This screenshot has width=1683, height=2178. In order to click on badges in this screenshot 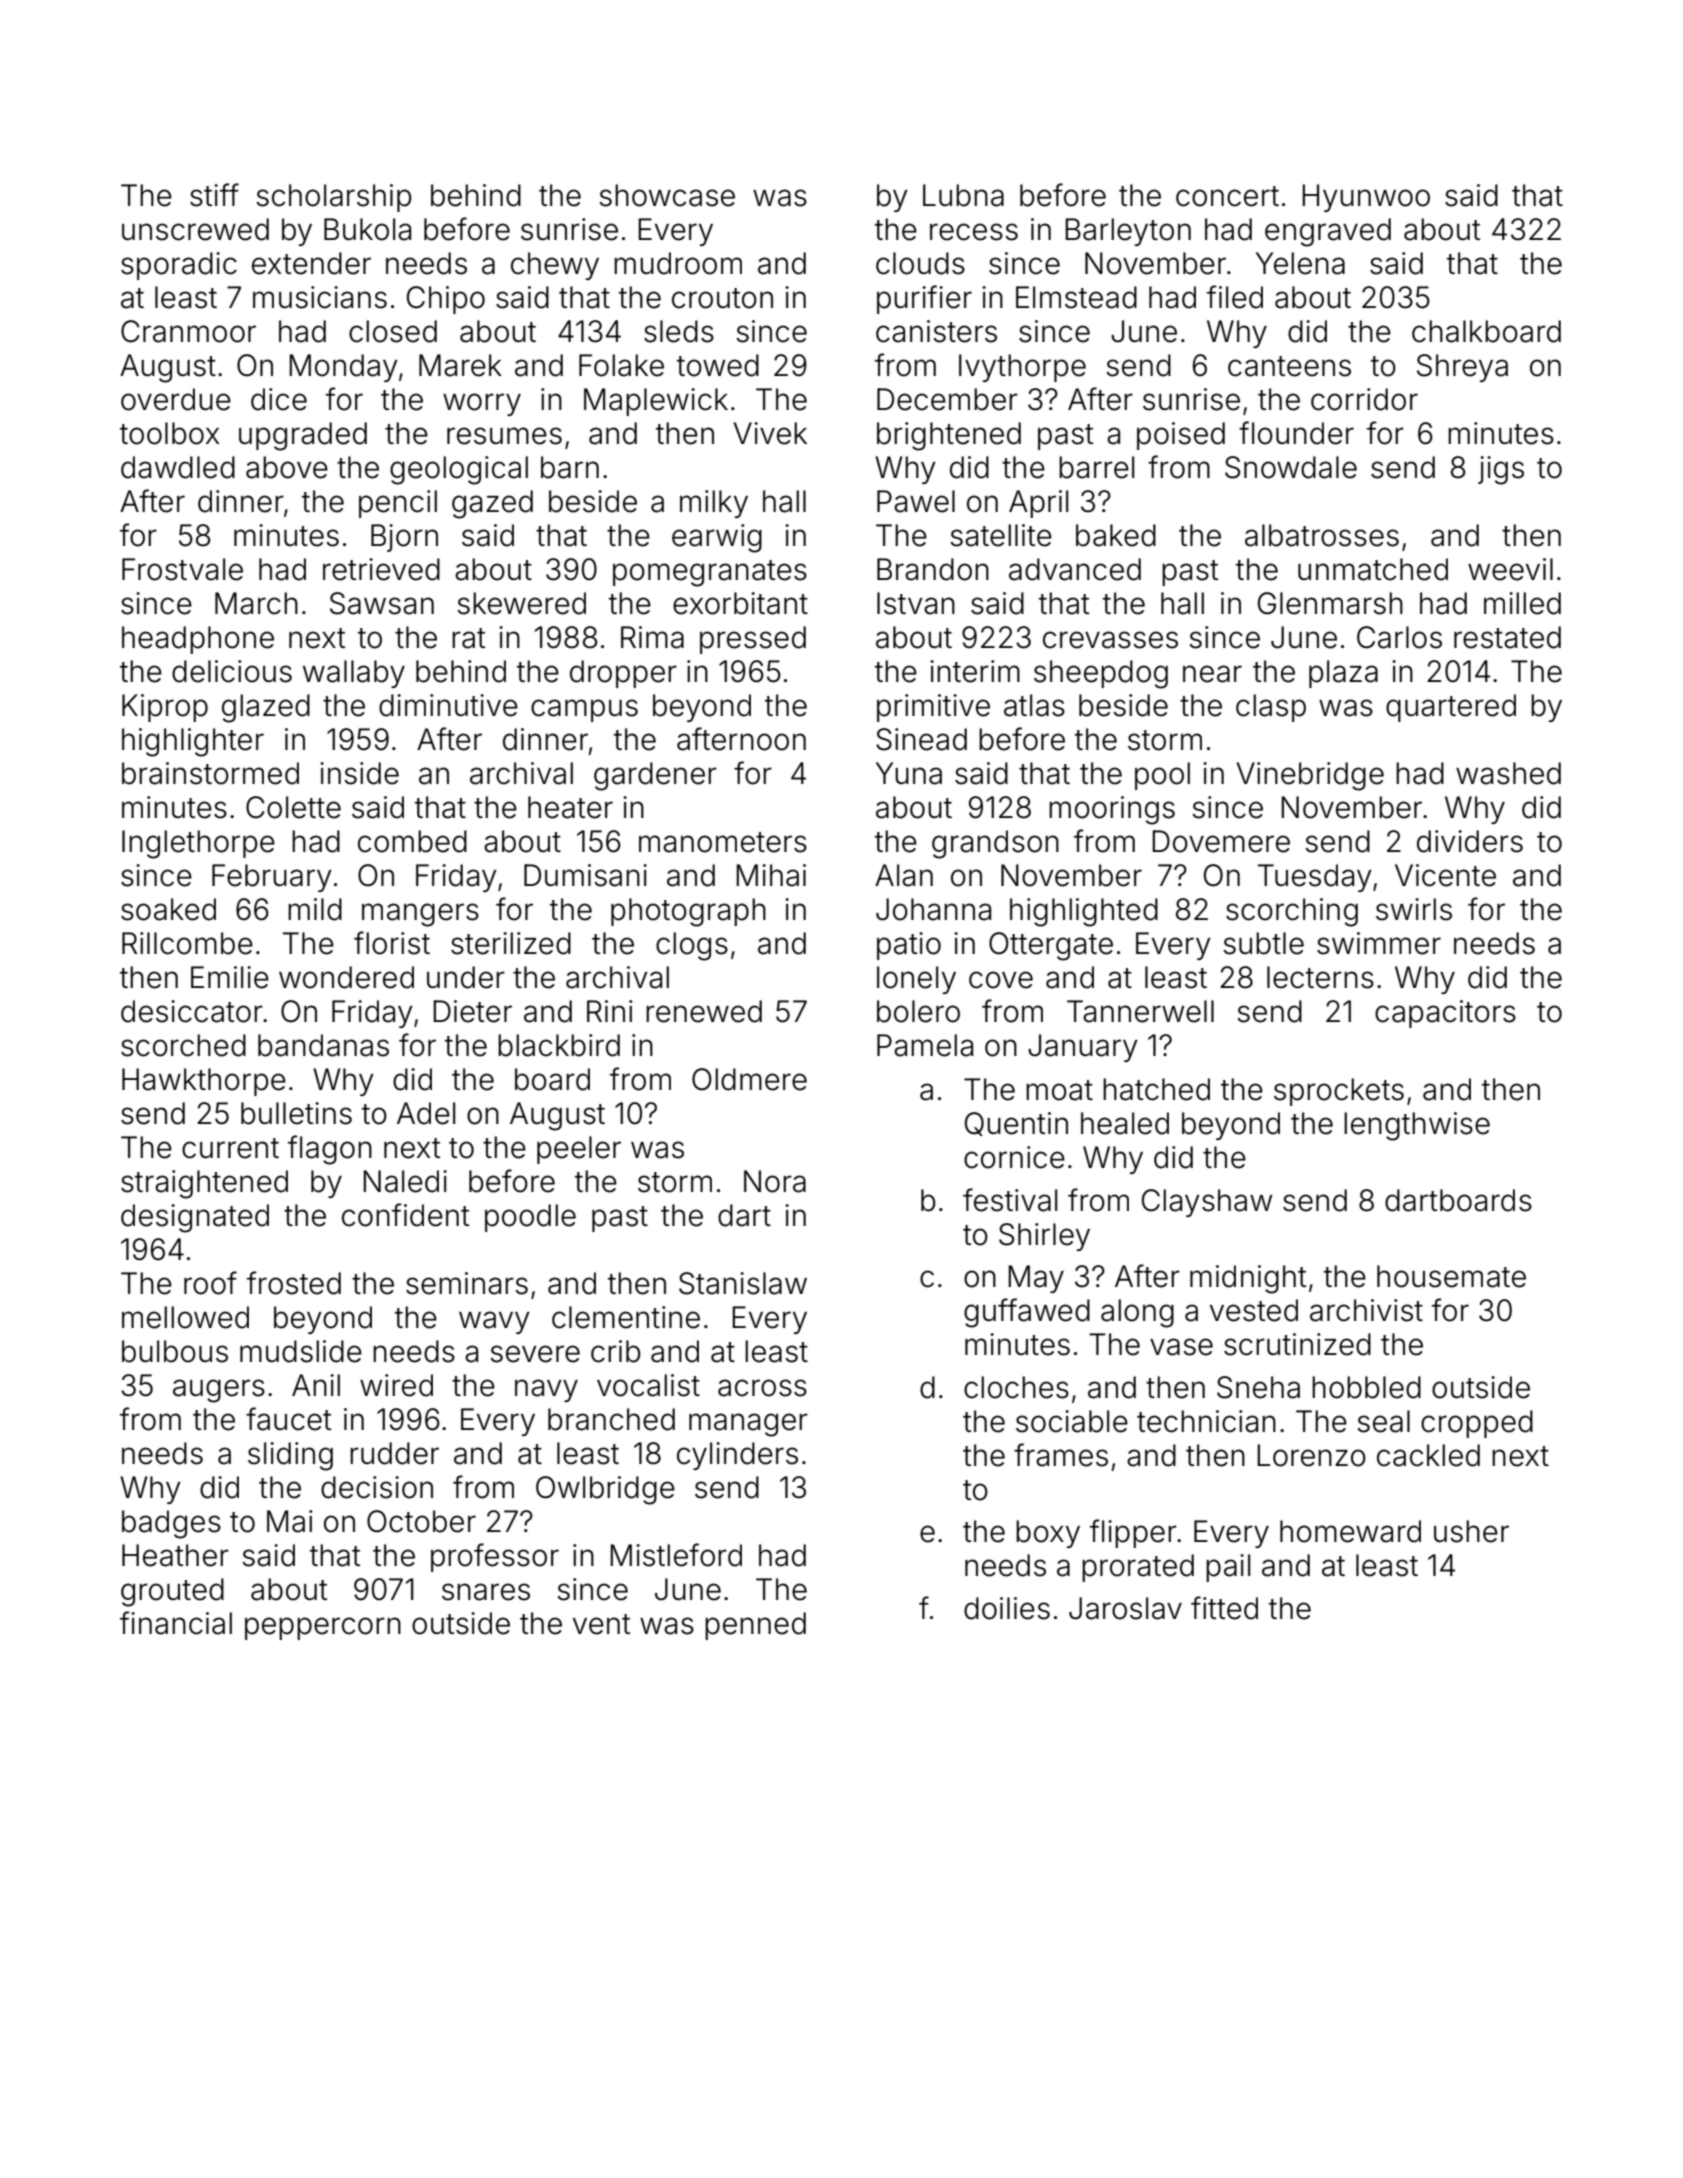, I will do `click(171, 1524)`.
